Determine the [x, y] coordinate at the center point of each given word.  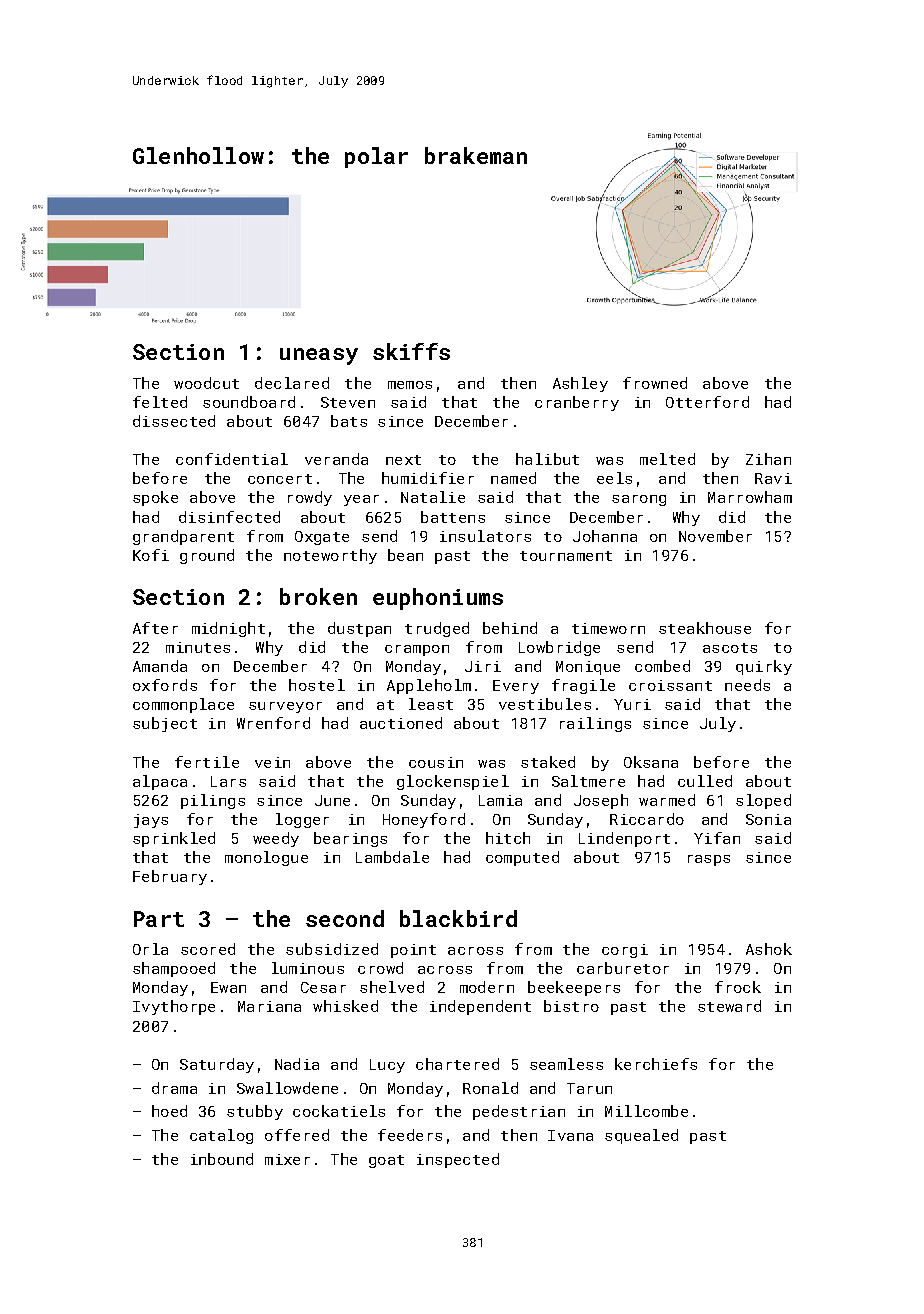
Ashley [580, 384]
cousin [436, 762]
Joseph [601, 801]
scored [208, 949]
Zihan [768, 459]
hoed [169, 1111]
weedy [276, 839]
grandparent [183, 537]
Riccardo [647, 819]
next [403, 460]
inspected [458, 1160]
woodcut [206, 383]
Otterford [707, 402]
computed [522, 858]
